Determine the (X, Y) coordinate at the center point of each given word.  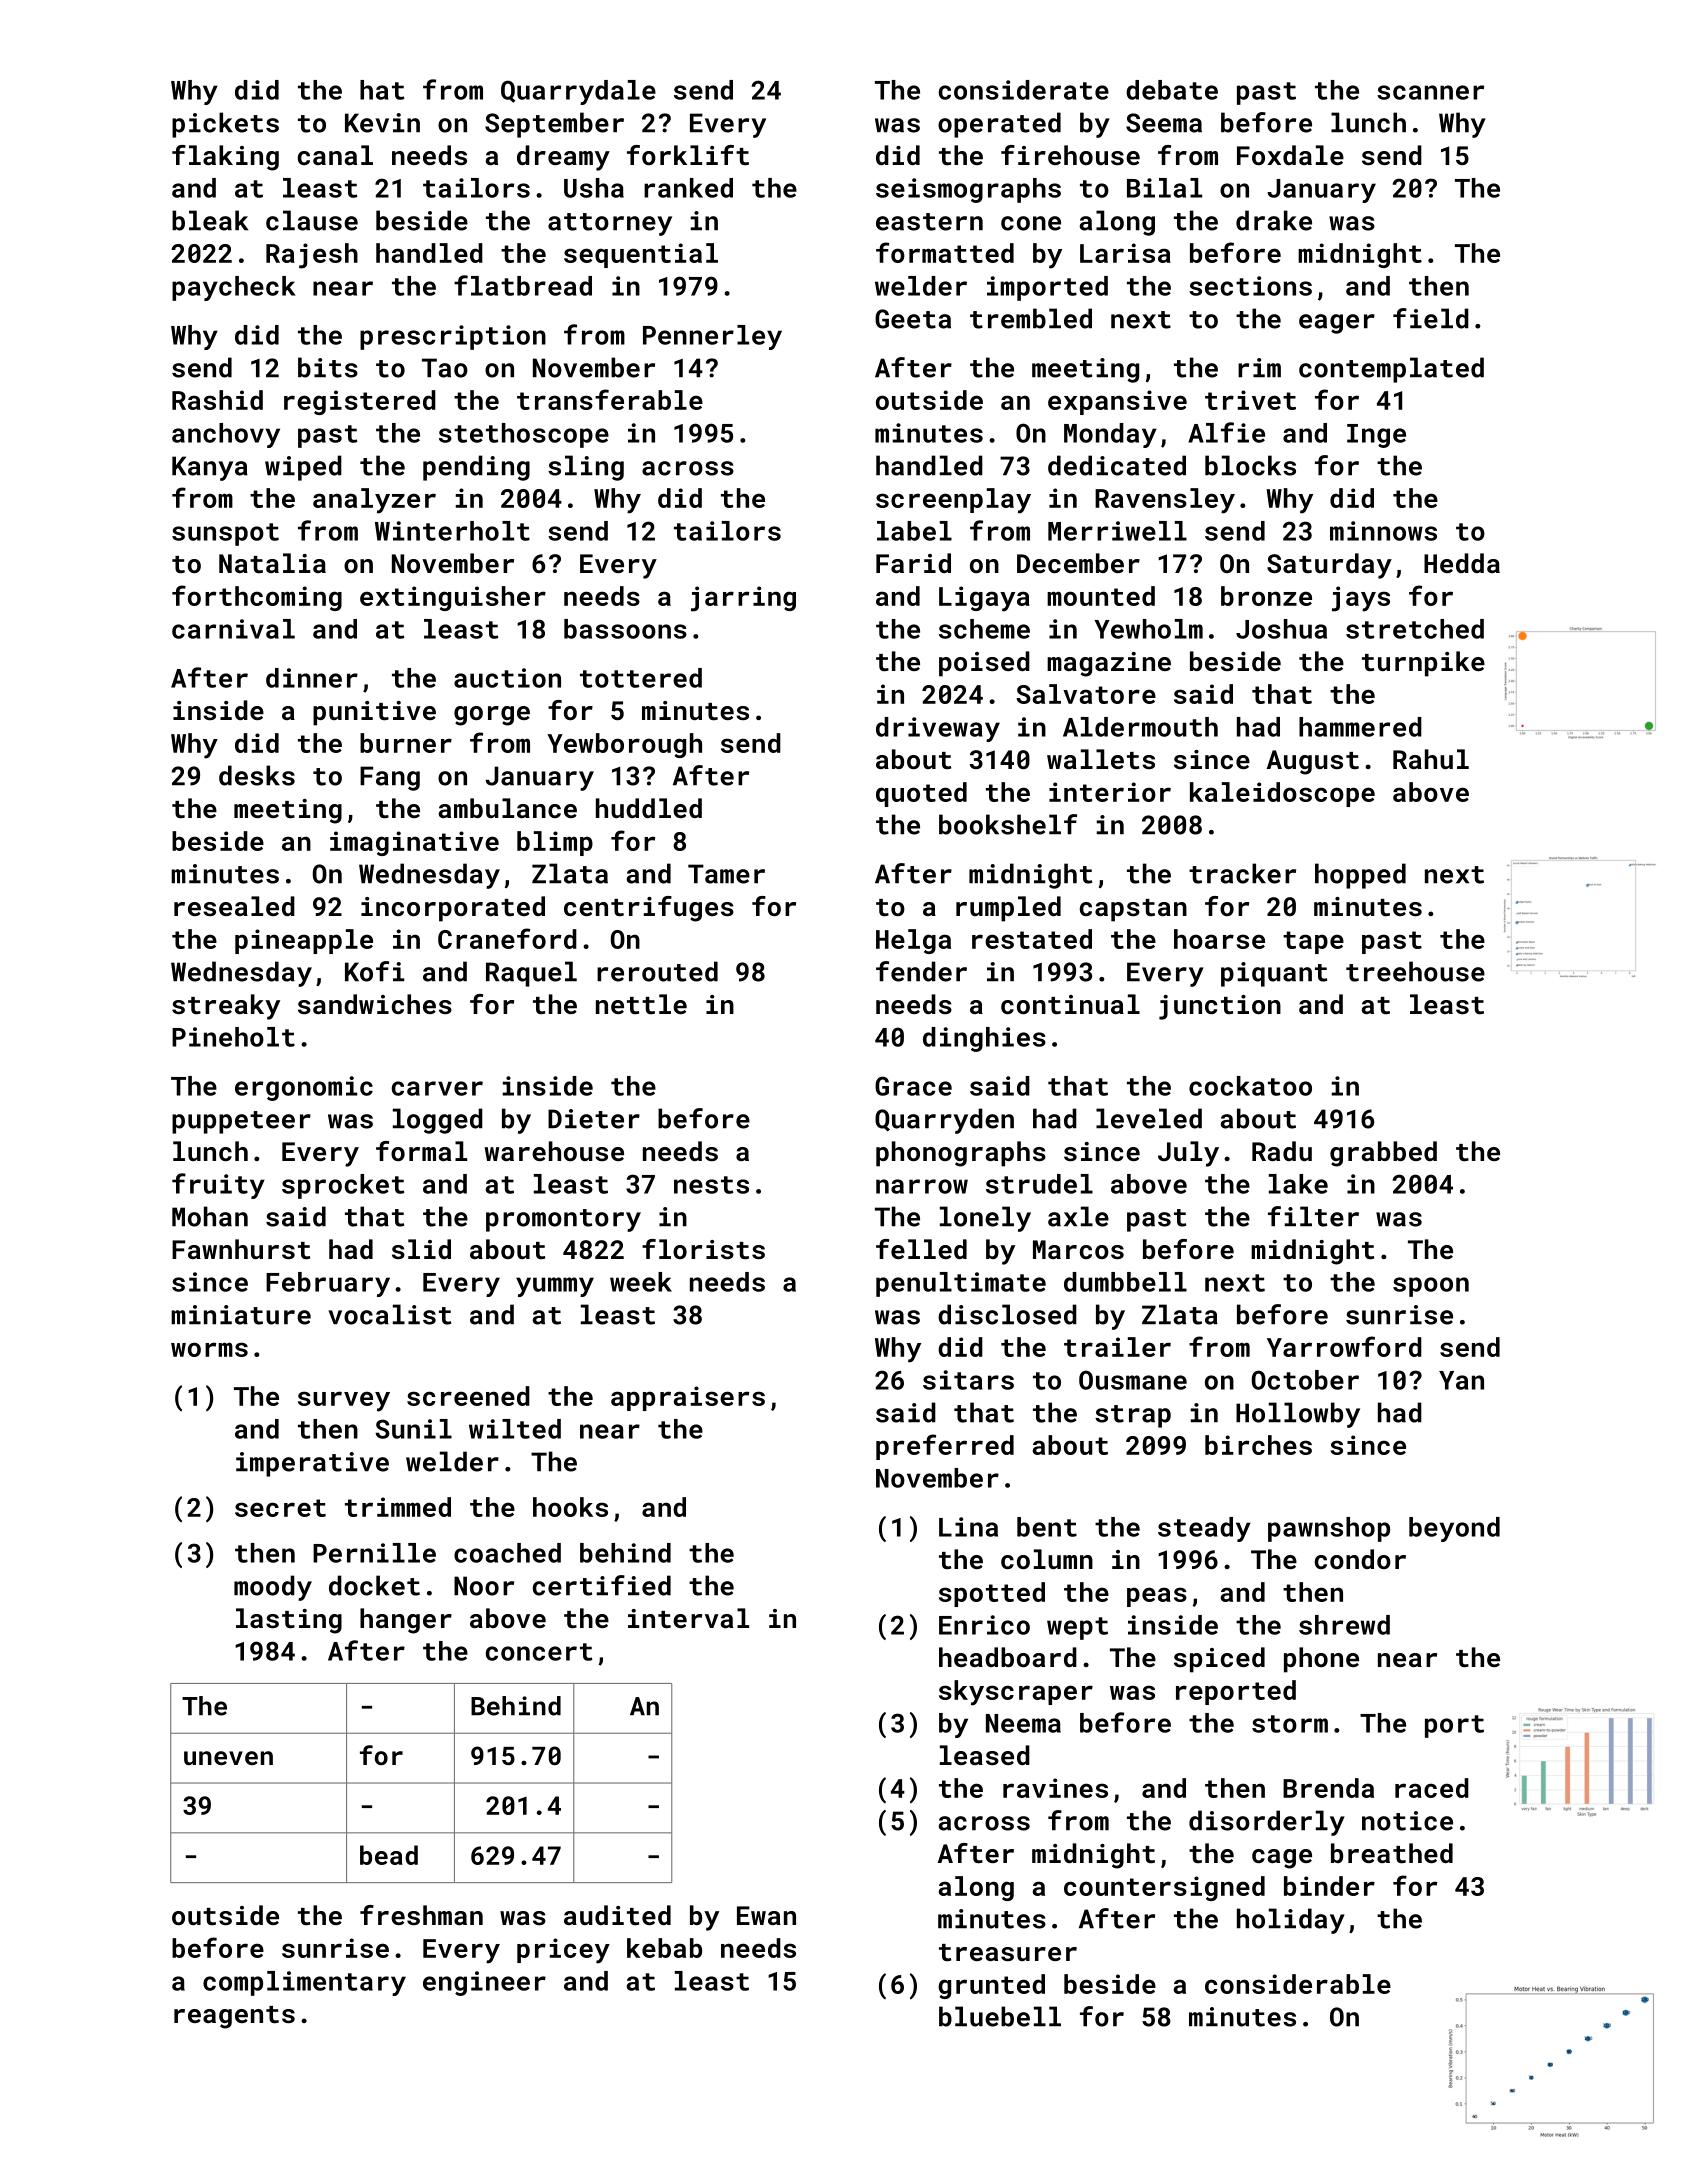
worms (209, 1349)
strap (1133, 1416)
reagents (234, 2017)
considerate (1024, 90)
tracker (1242, 873)
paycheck (234, 288)
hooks (570, 1507)
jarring (743, 599)
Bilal (1164, 188)
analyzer (374, 501)
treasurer (1008, 1952)
